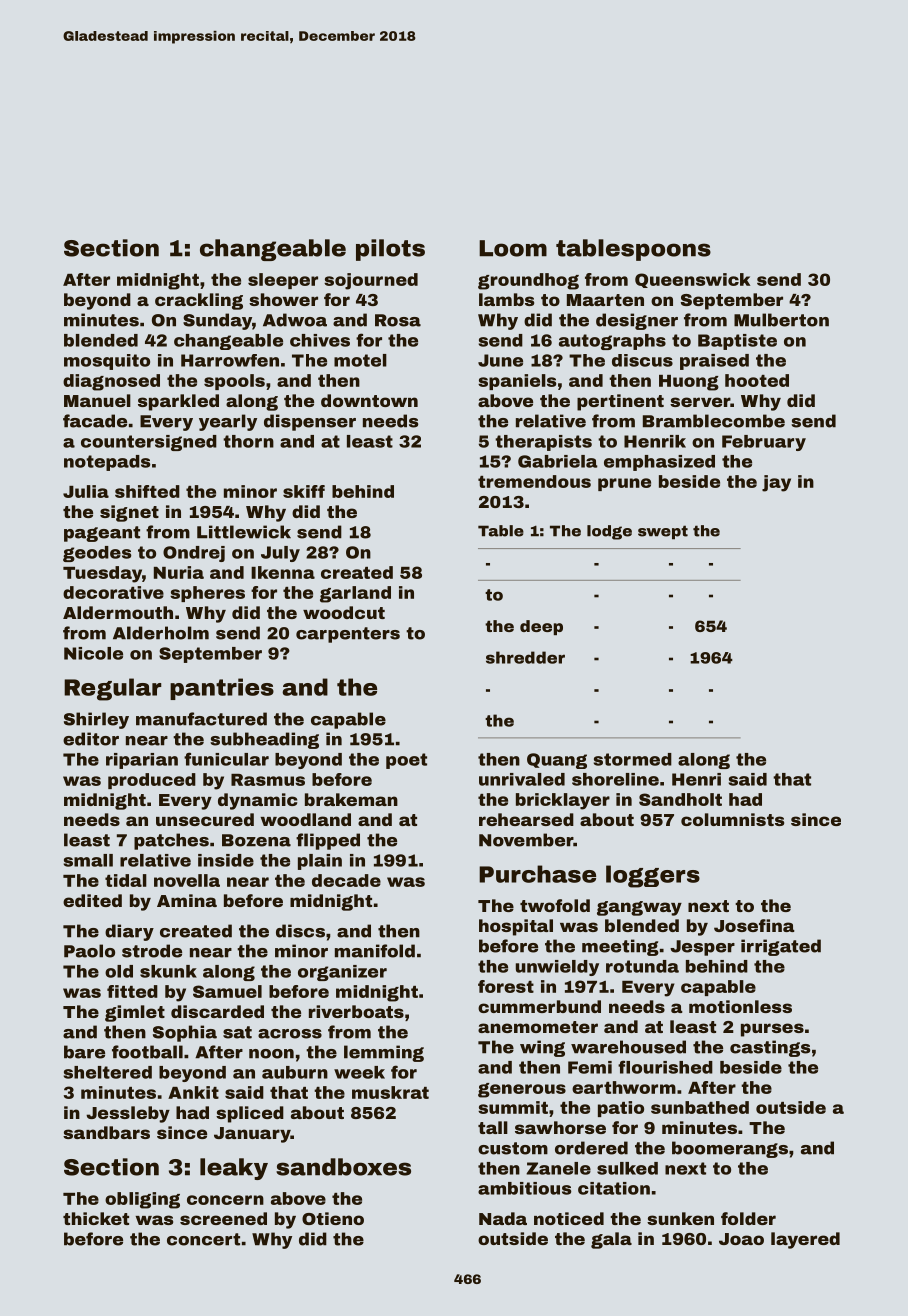 Image resolution: width=908 pixels, height=1316 pixels. What do you see at coordinates (503, 1218) in the screenshot?
I see `Nada` at bounding box center [503, 1218].
